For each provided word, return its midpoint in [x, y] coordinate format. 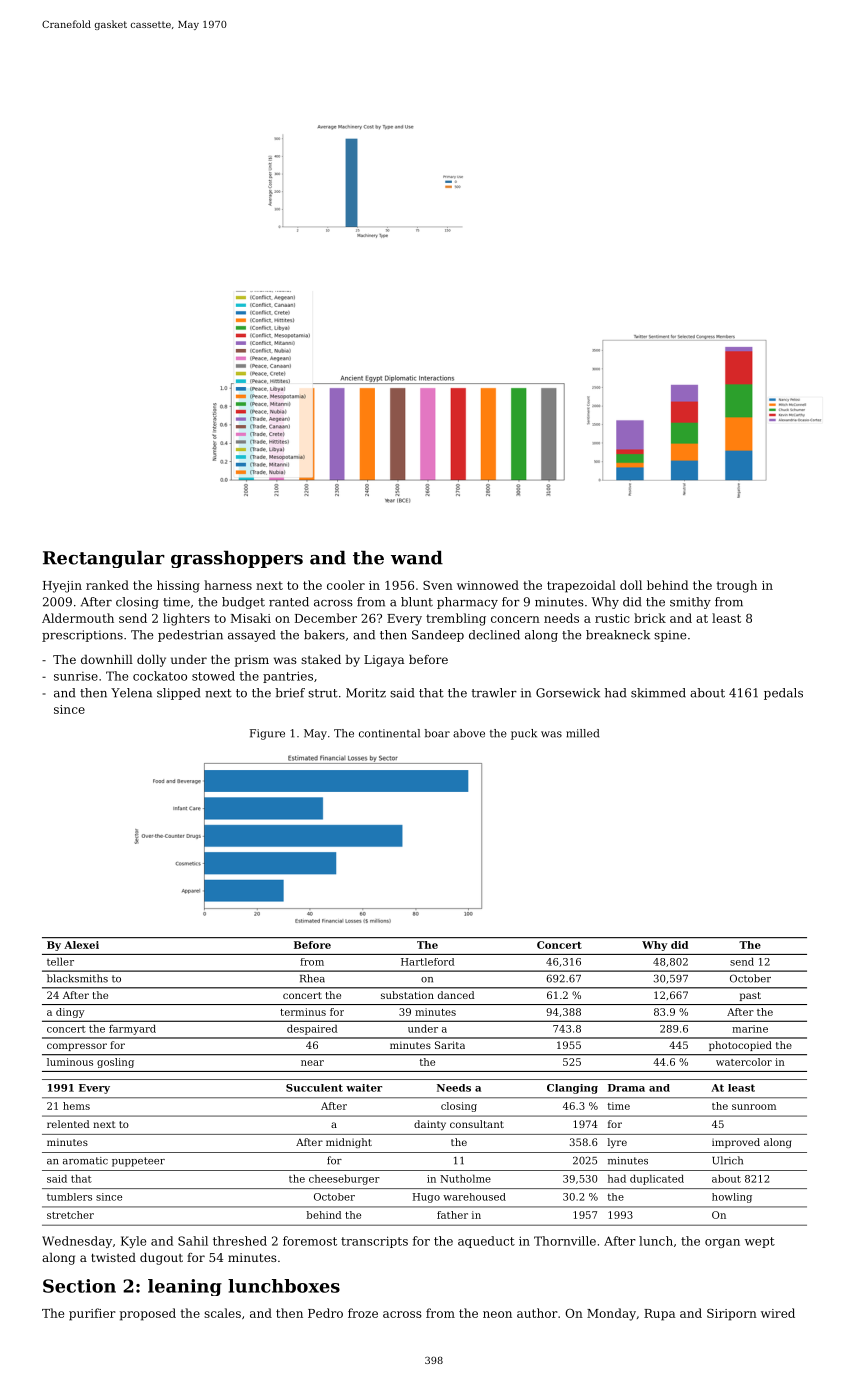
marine [750, 1029]
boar [437, 733]
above [469, 733]
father [452, 1215]
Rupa [659, 1315]
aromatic [85, 1161]
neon [497, 1314]
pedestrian [190, 636]
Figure [267, 734]
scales [222, 1313]
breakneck [618, 635]
